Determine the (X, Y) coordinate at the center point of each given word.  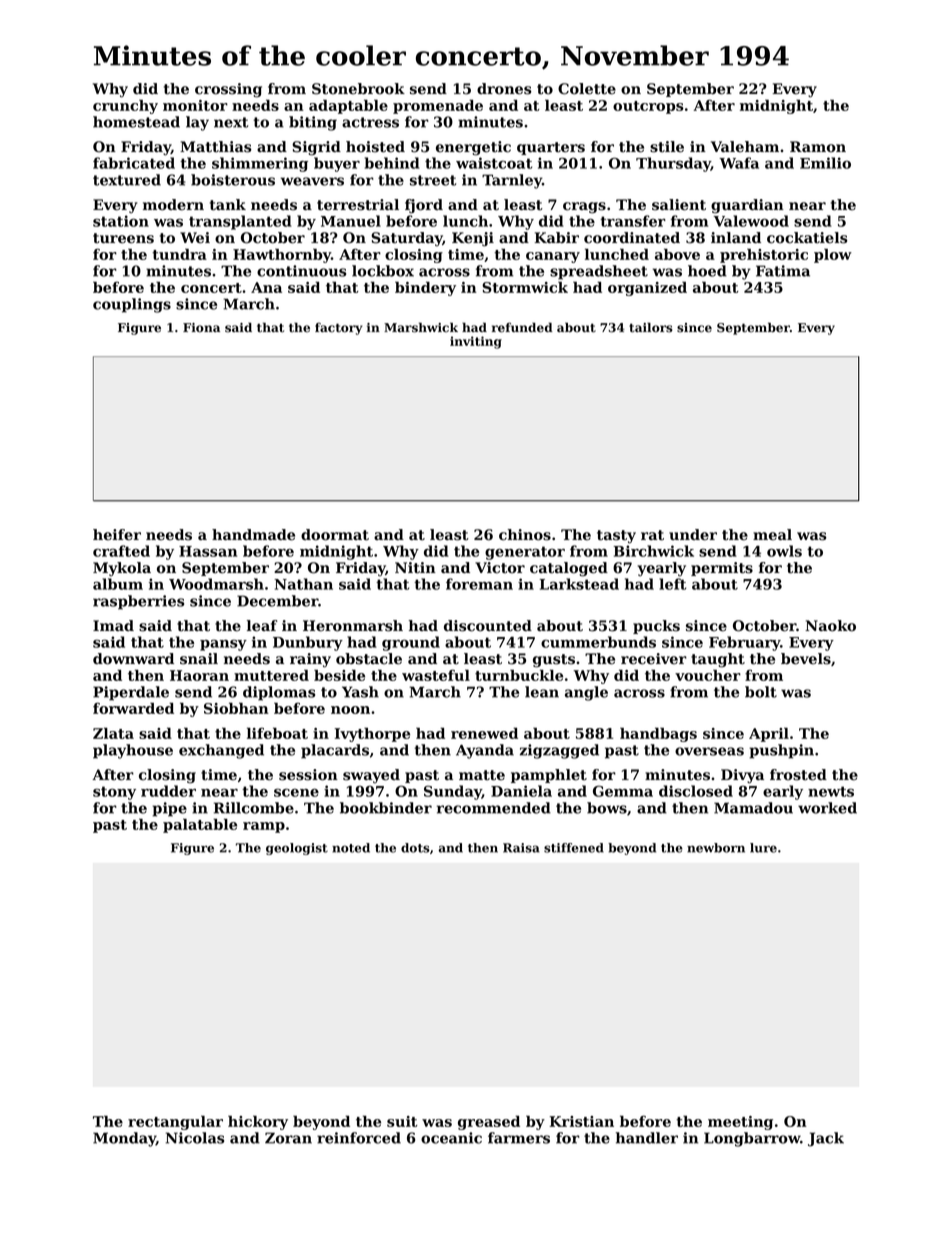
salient (679, 205)
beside (339, 675)
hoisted (375, 147)
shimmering (260, 164)
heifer (117, 535)
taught (718, 660)
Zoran (288, 1138)
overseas (709, 751)
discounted (488, 626)
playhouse (133, 751)
